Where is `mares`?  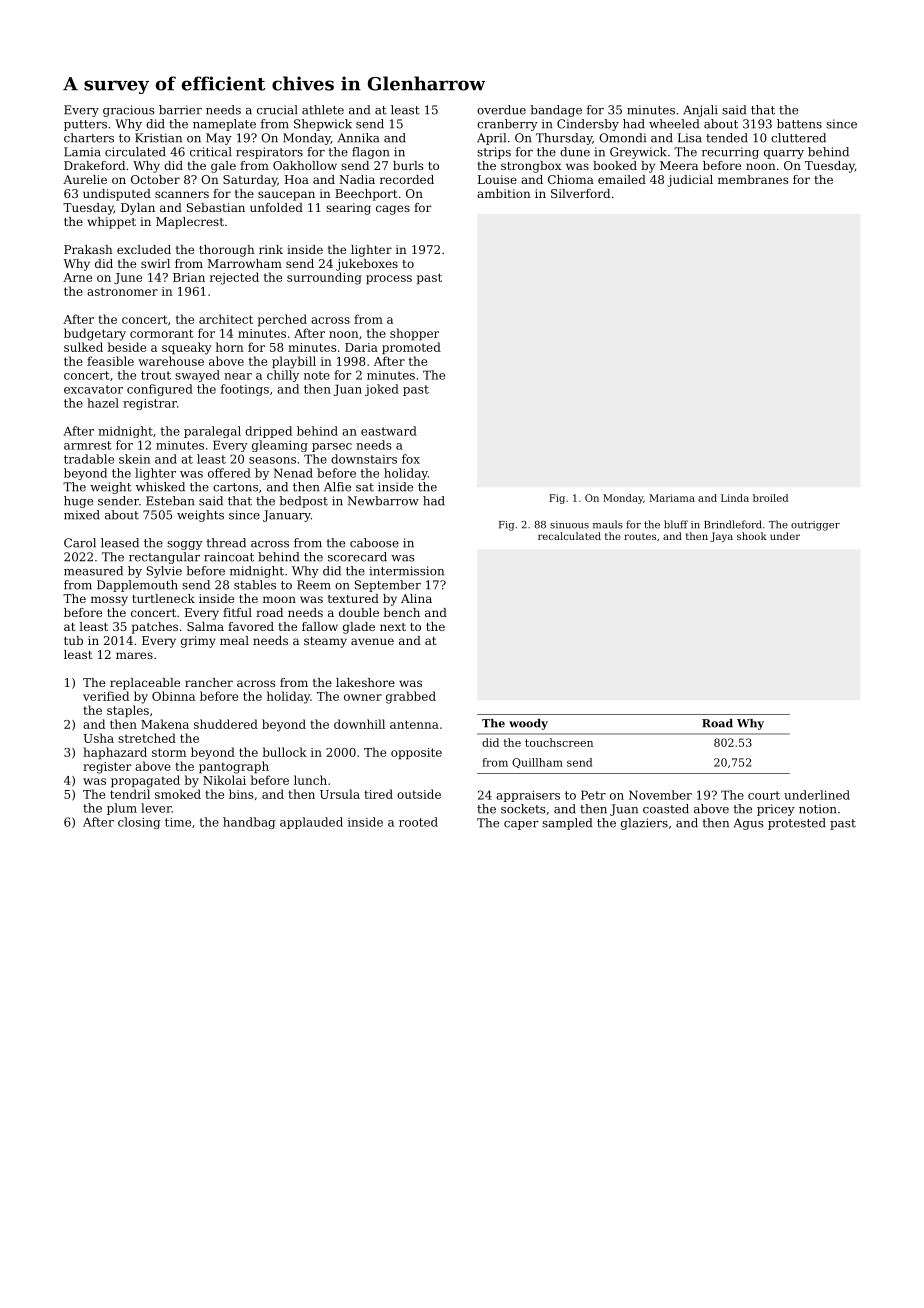
mares is located at coordinates (134, 655).
